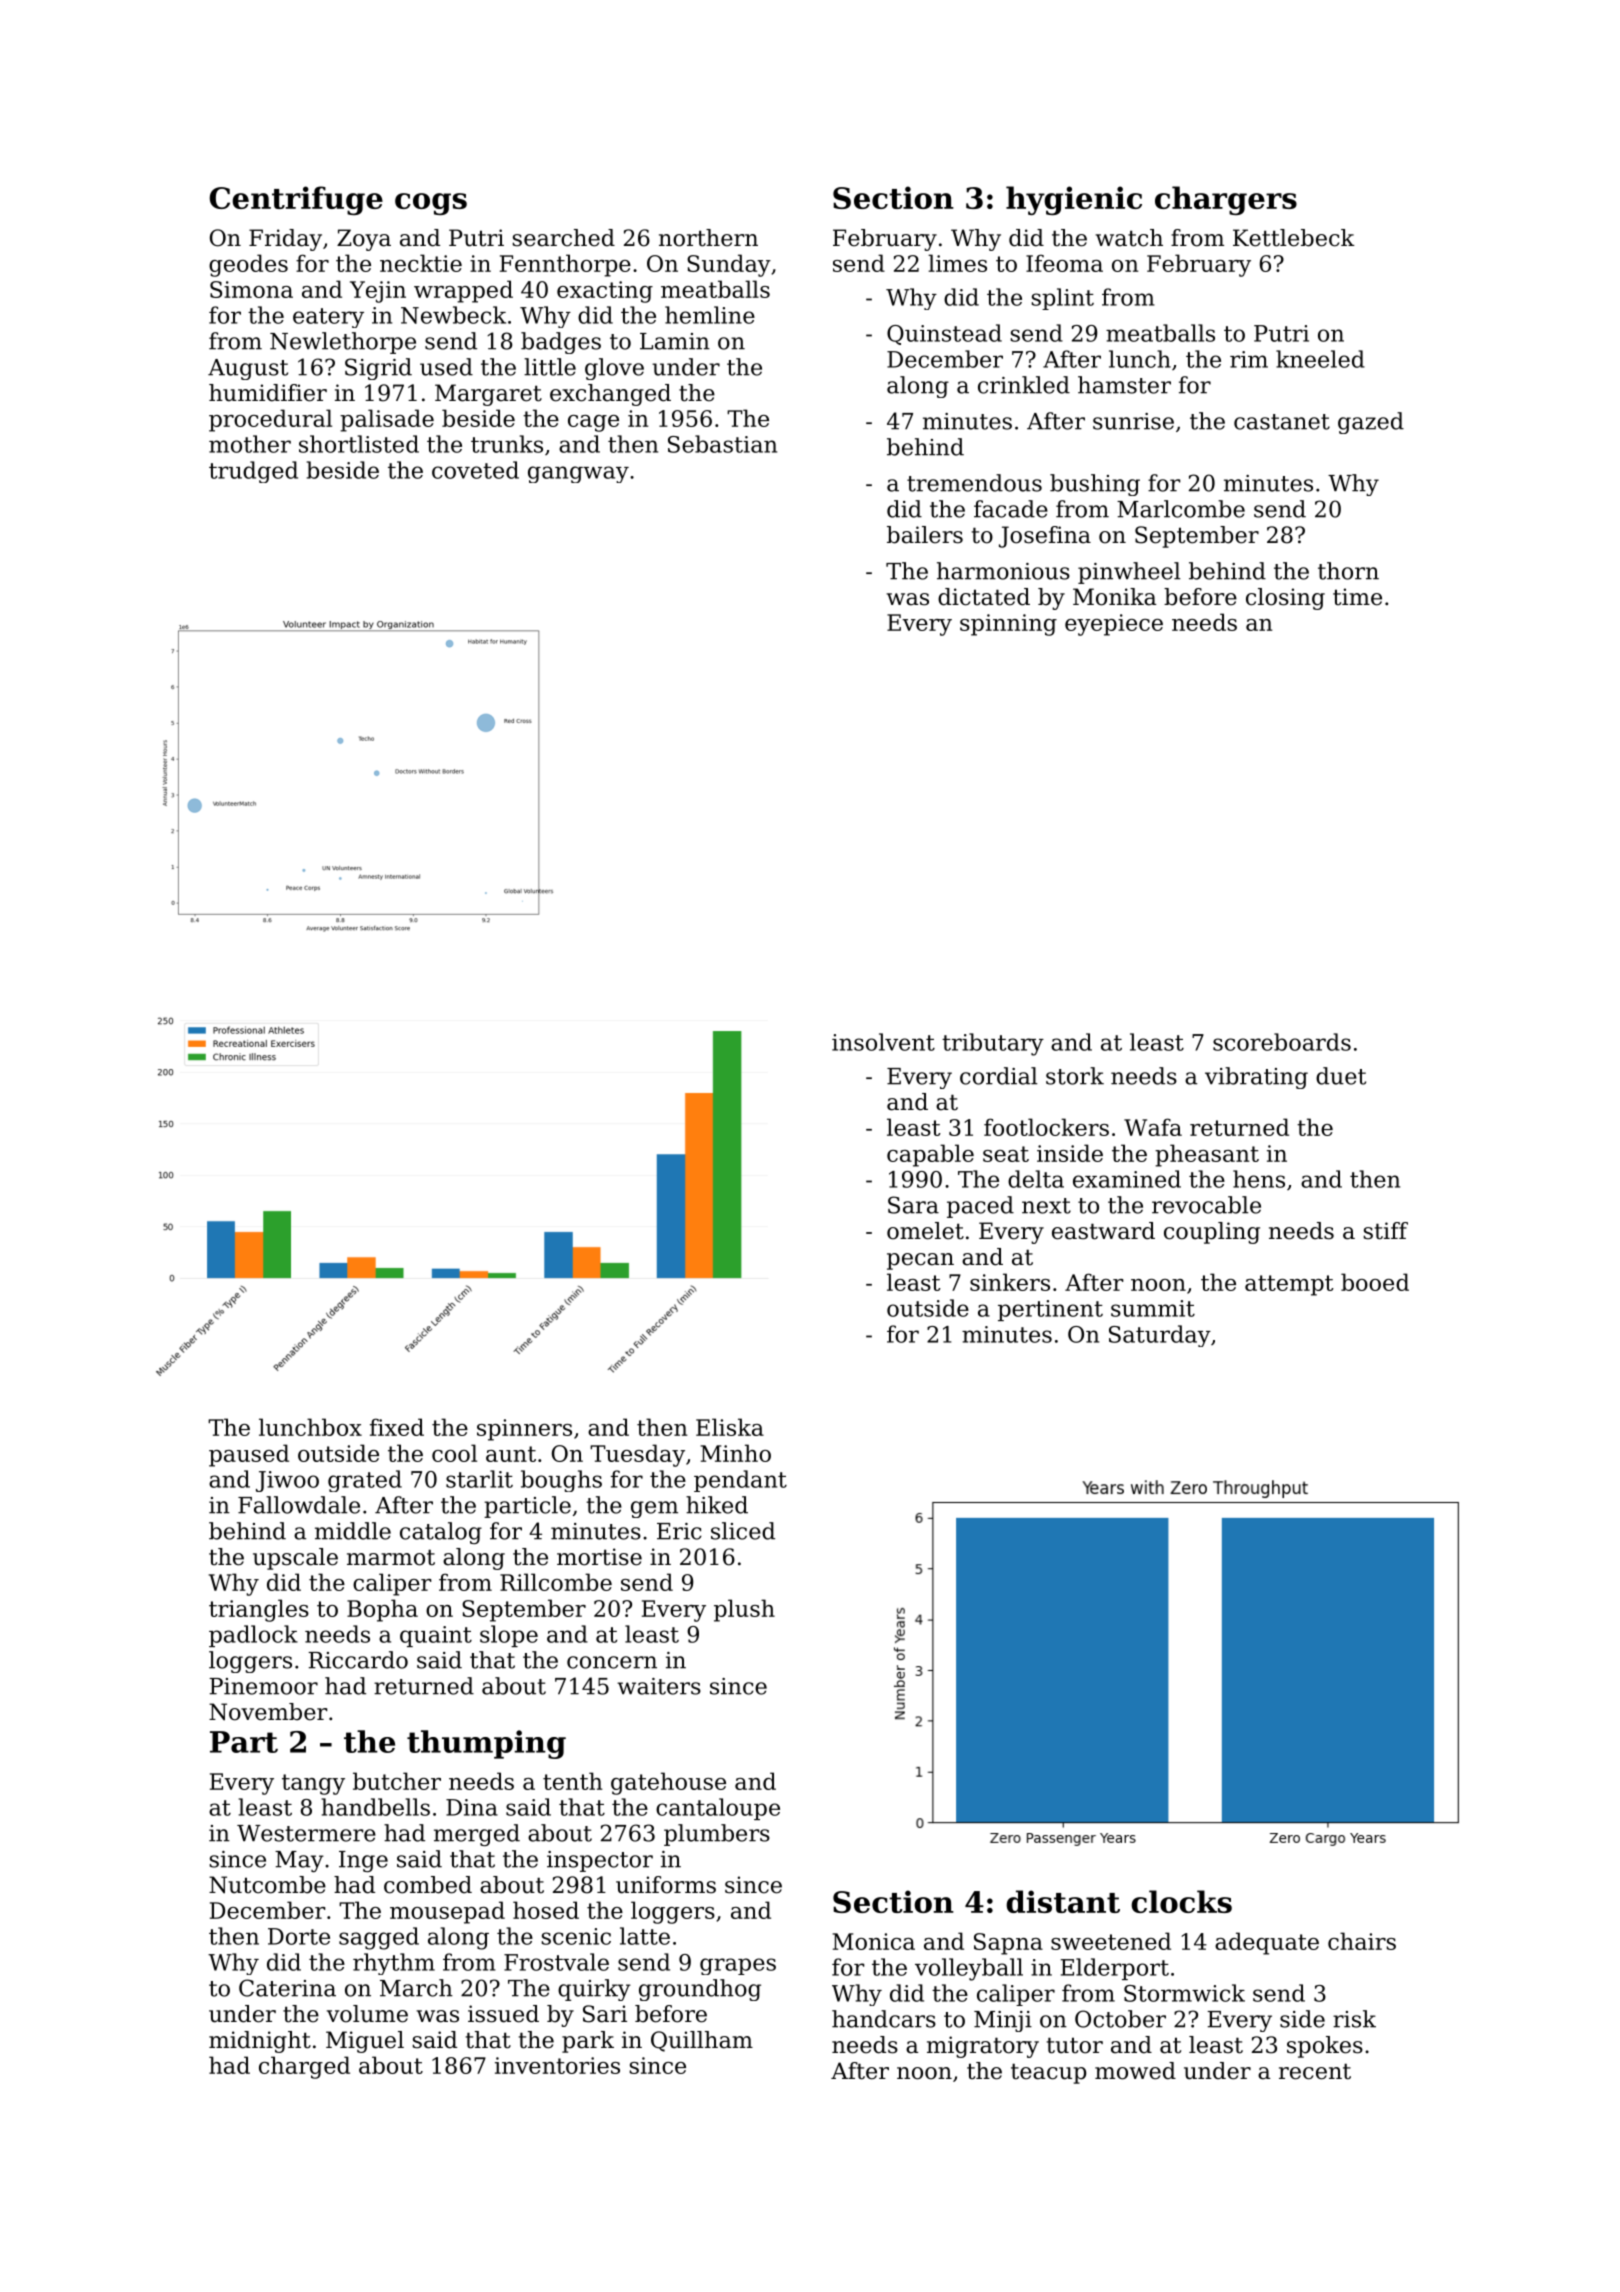 The width and height of the image is (1620, 2292). What do you see at coordinates (1226, 200) in the image?
I see `chargers` at bounding box center [1226, 200].
